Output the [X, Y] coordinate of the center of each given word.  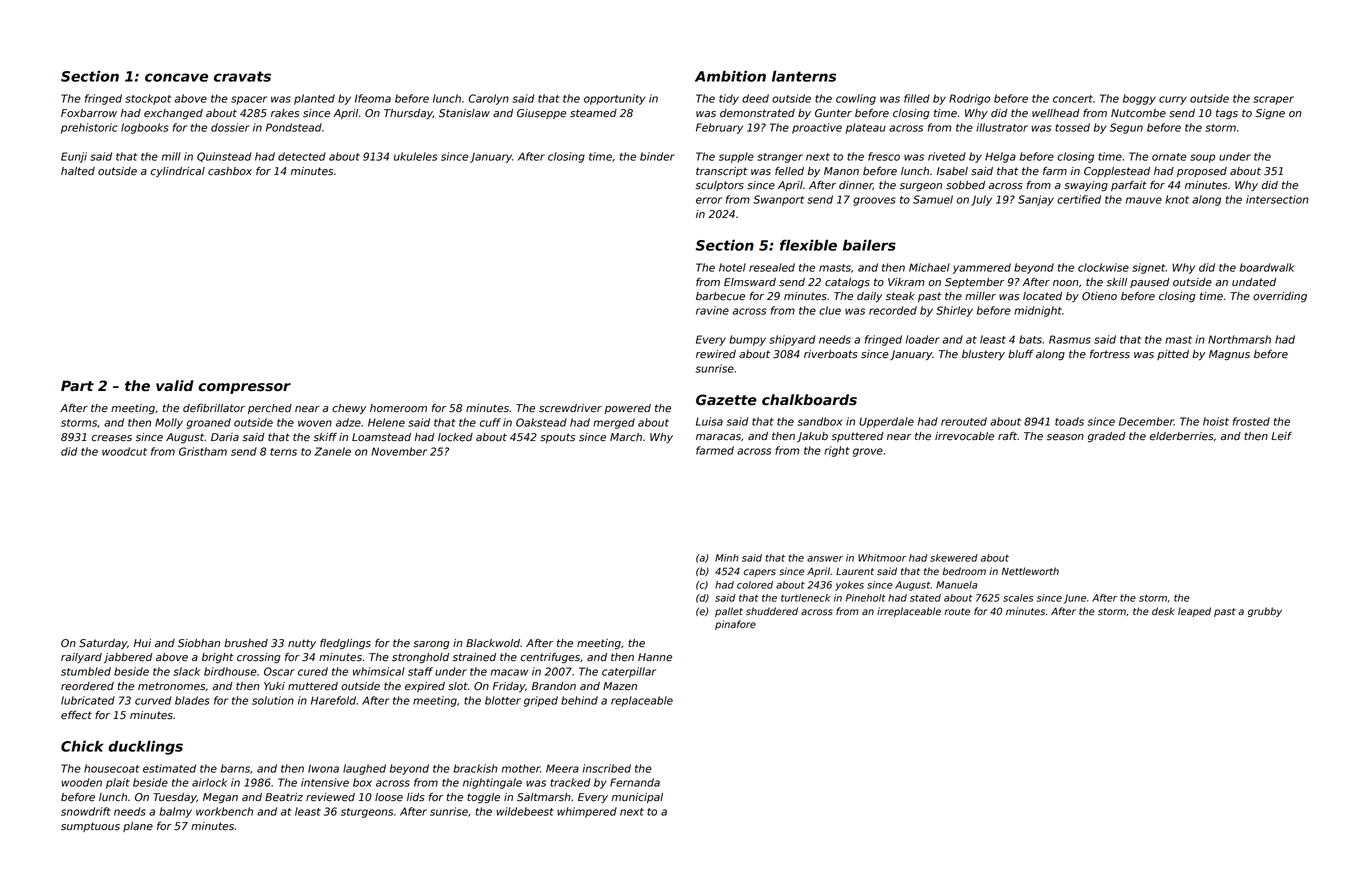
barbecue [720, 296]
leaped [1194, 612]
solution [273, 700]
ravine [712, 310]
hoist [1216, 421]
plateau [865, 128]
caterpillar [629, 672]
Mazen [620, 686]
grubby [1265, 612]
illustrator [1002, 127]
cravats [242, 76]
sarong [431, 645]
